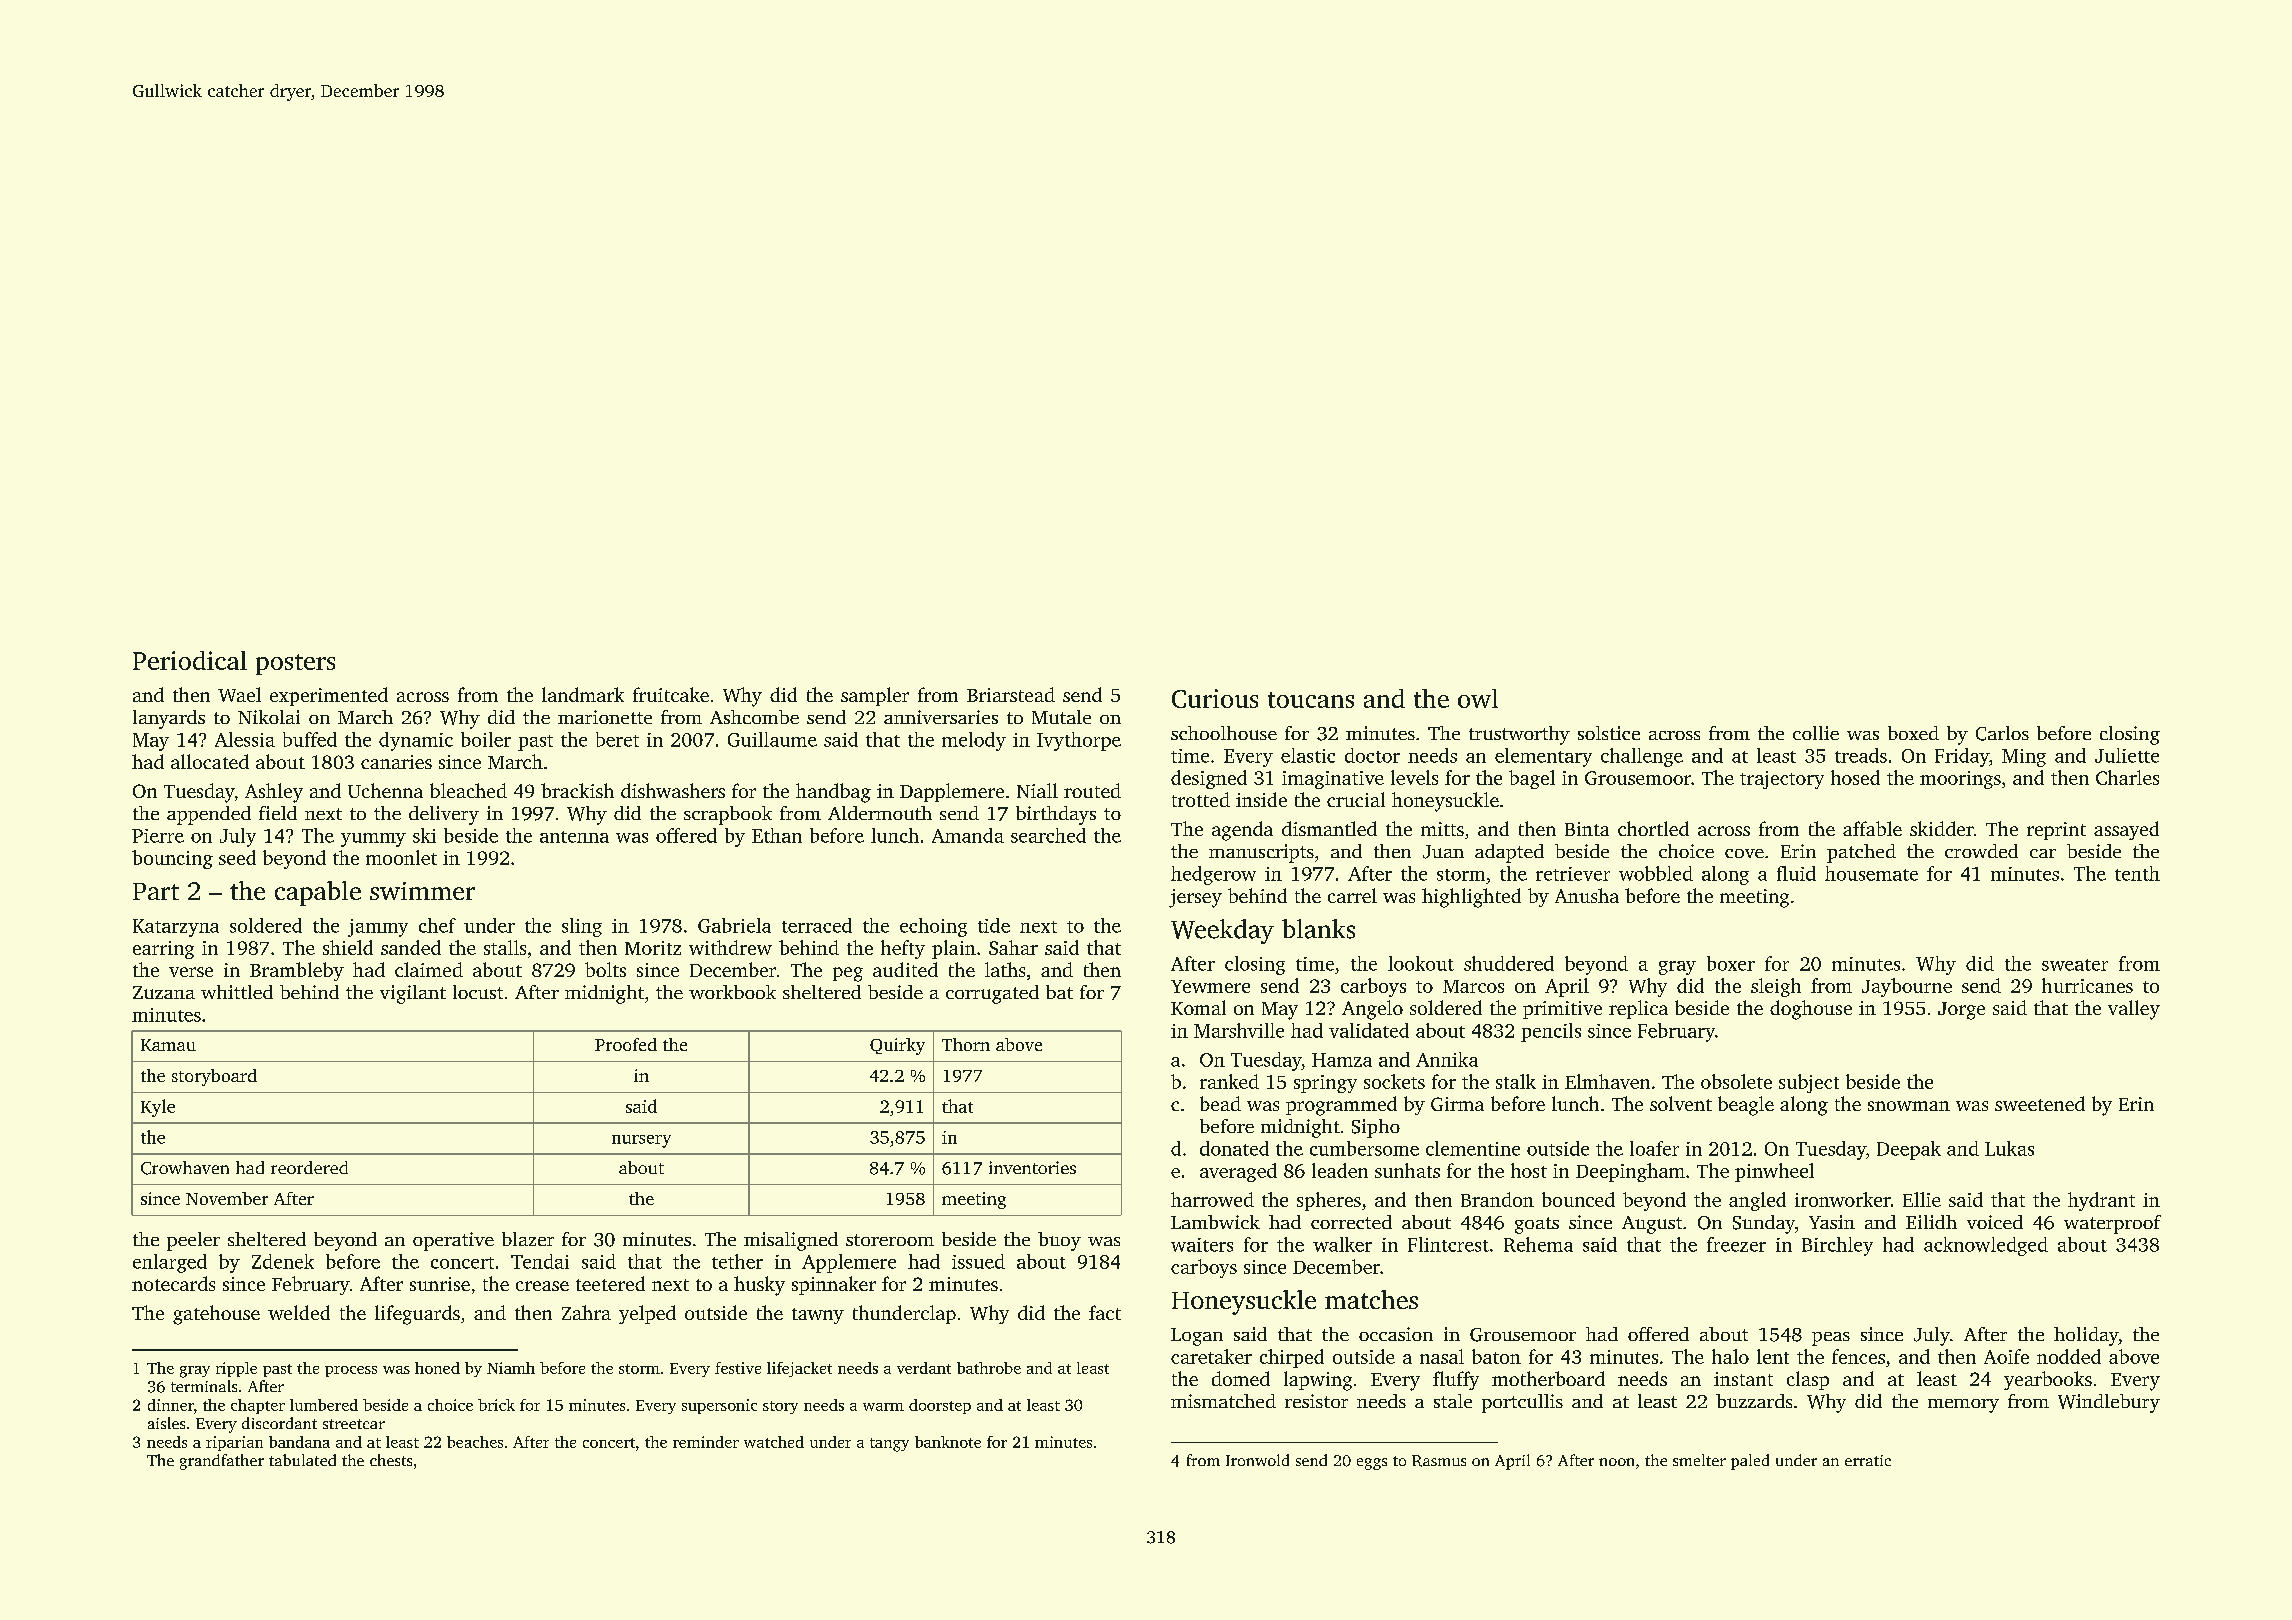 This screenshot has height=1620, width=2292. Describe the element at coordinates (989, 1368) in the screenshot. I see `bathrobe` at that location.
